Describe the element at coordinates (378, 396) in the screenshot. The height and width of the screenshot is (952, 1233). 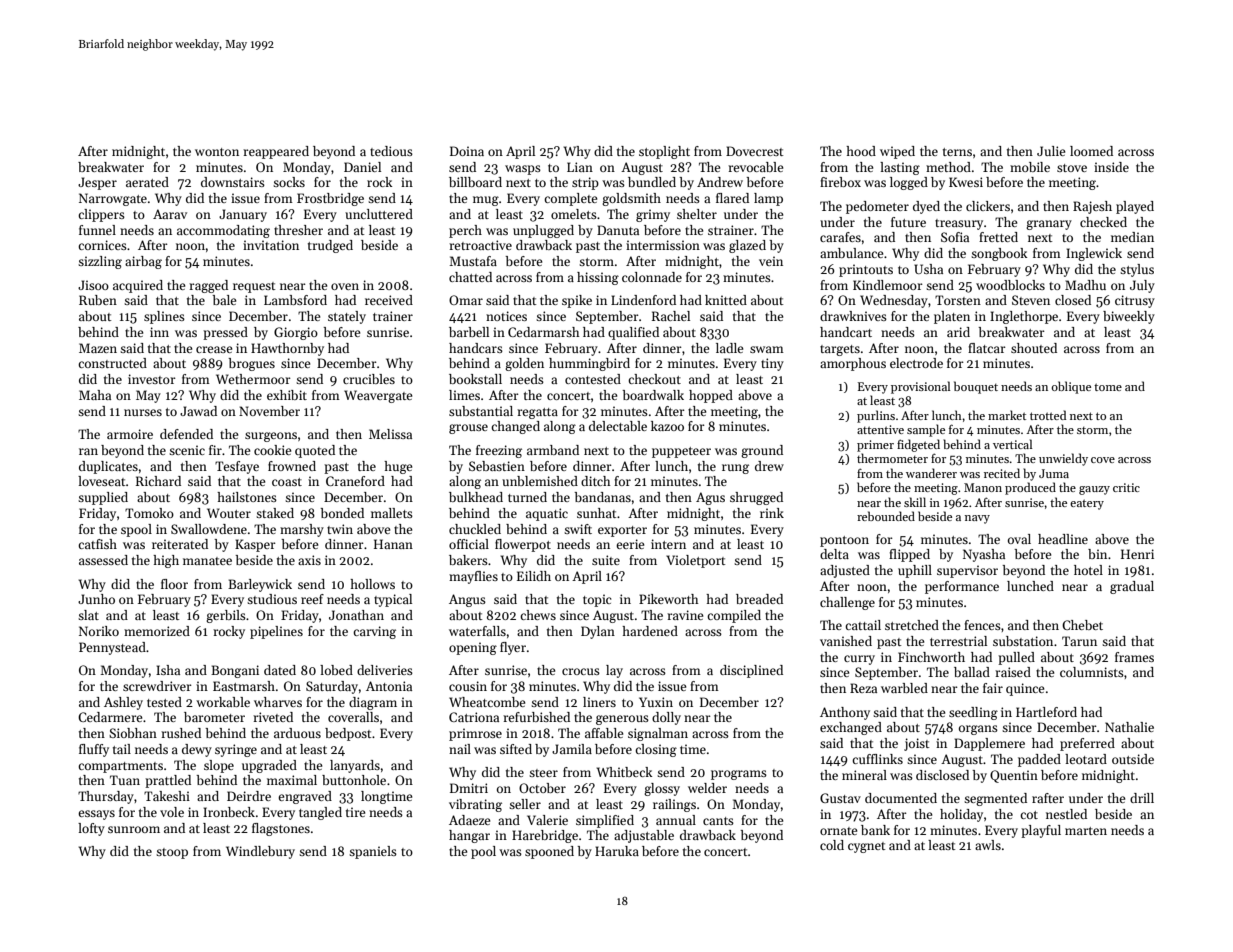
I see `Weavergate` at that location.
